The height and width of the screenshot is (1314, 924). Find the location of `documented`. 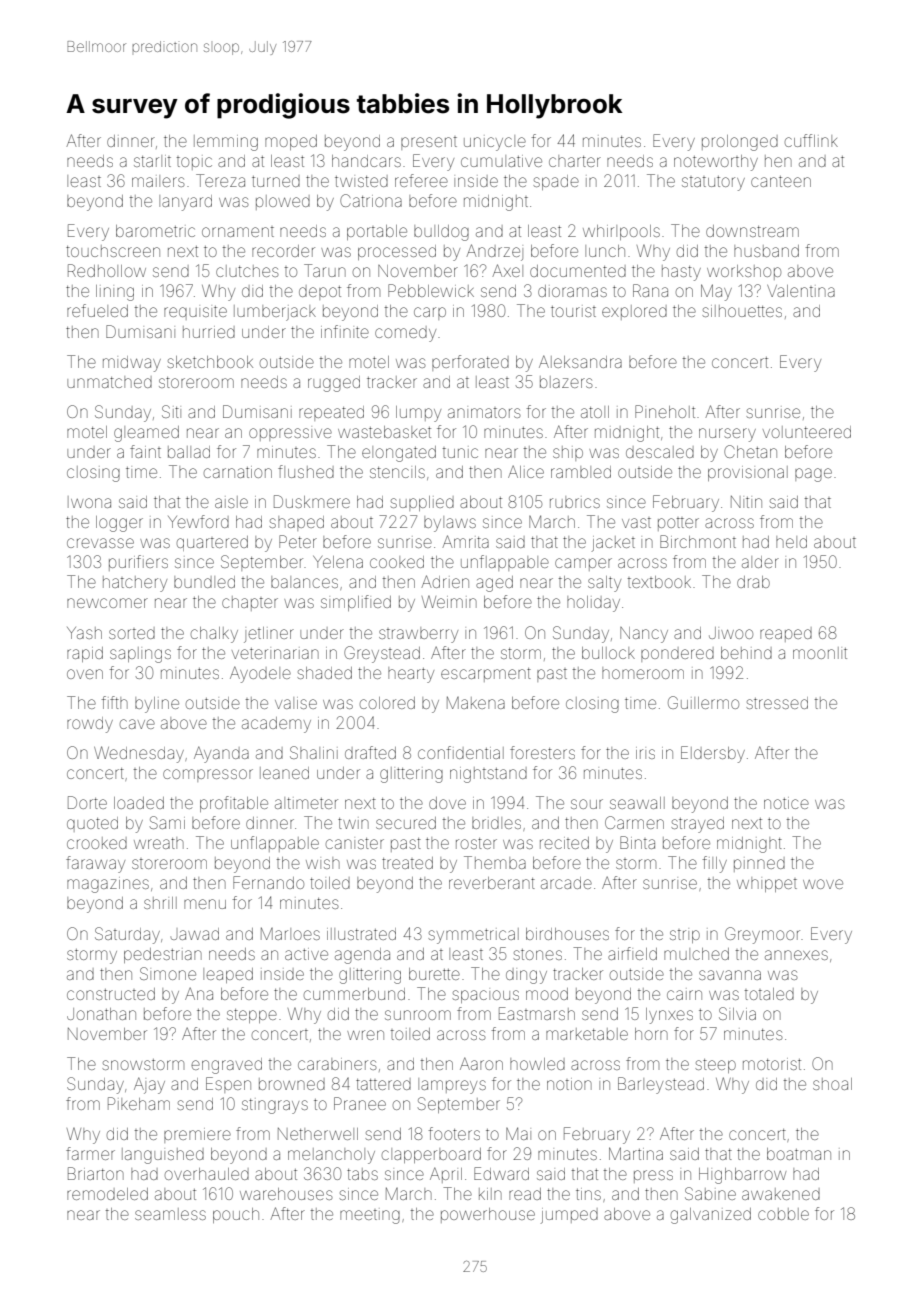

documented is located at coordinates (578, 271).
